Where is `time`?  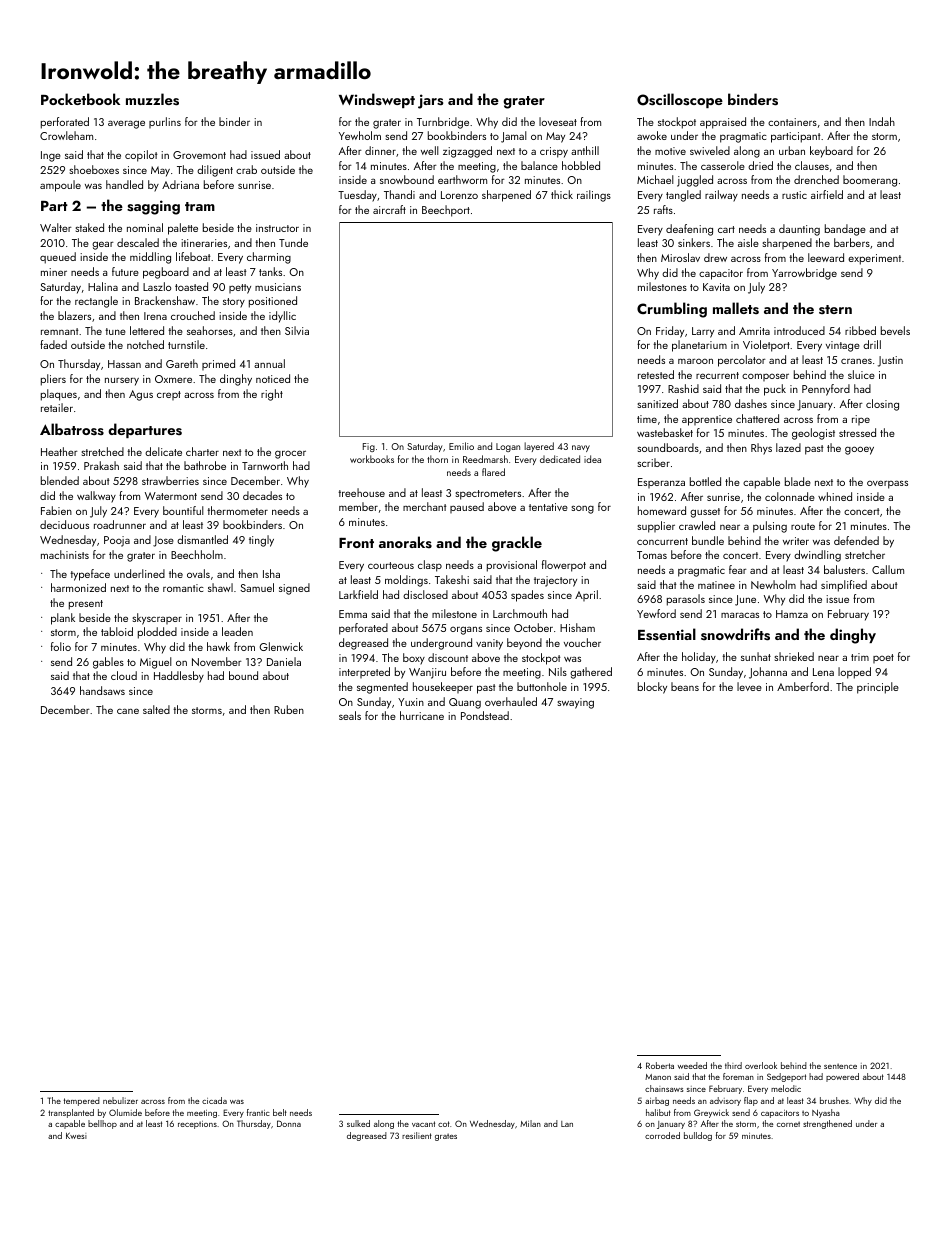
time is located at coordinates (647, 419).
